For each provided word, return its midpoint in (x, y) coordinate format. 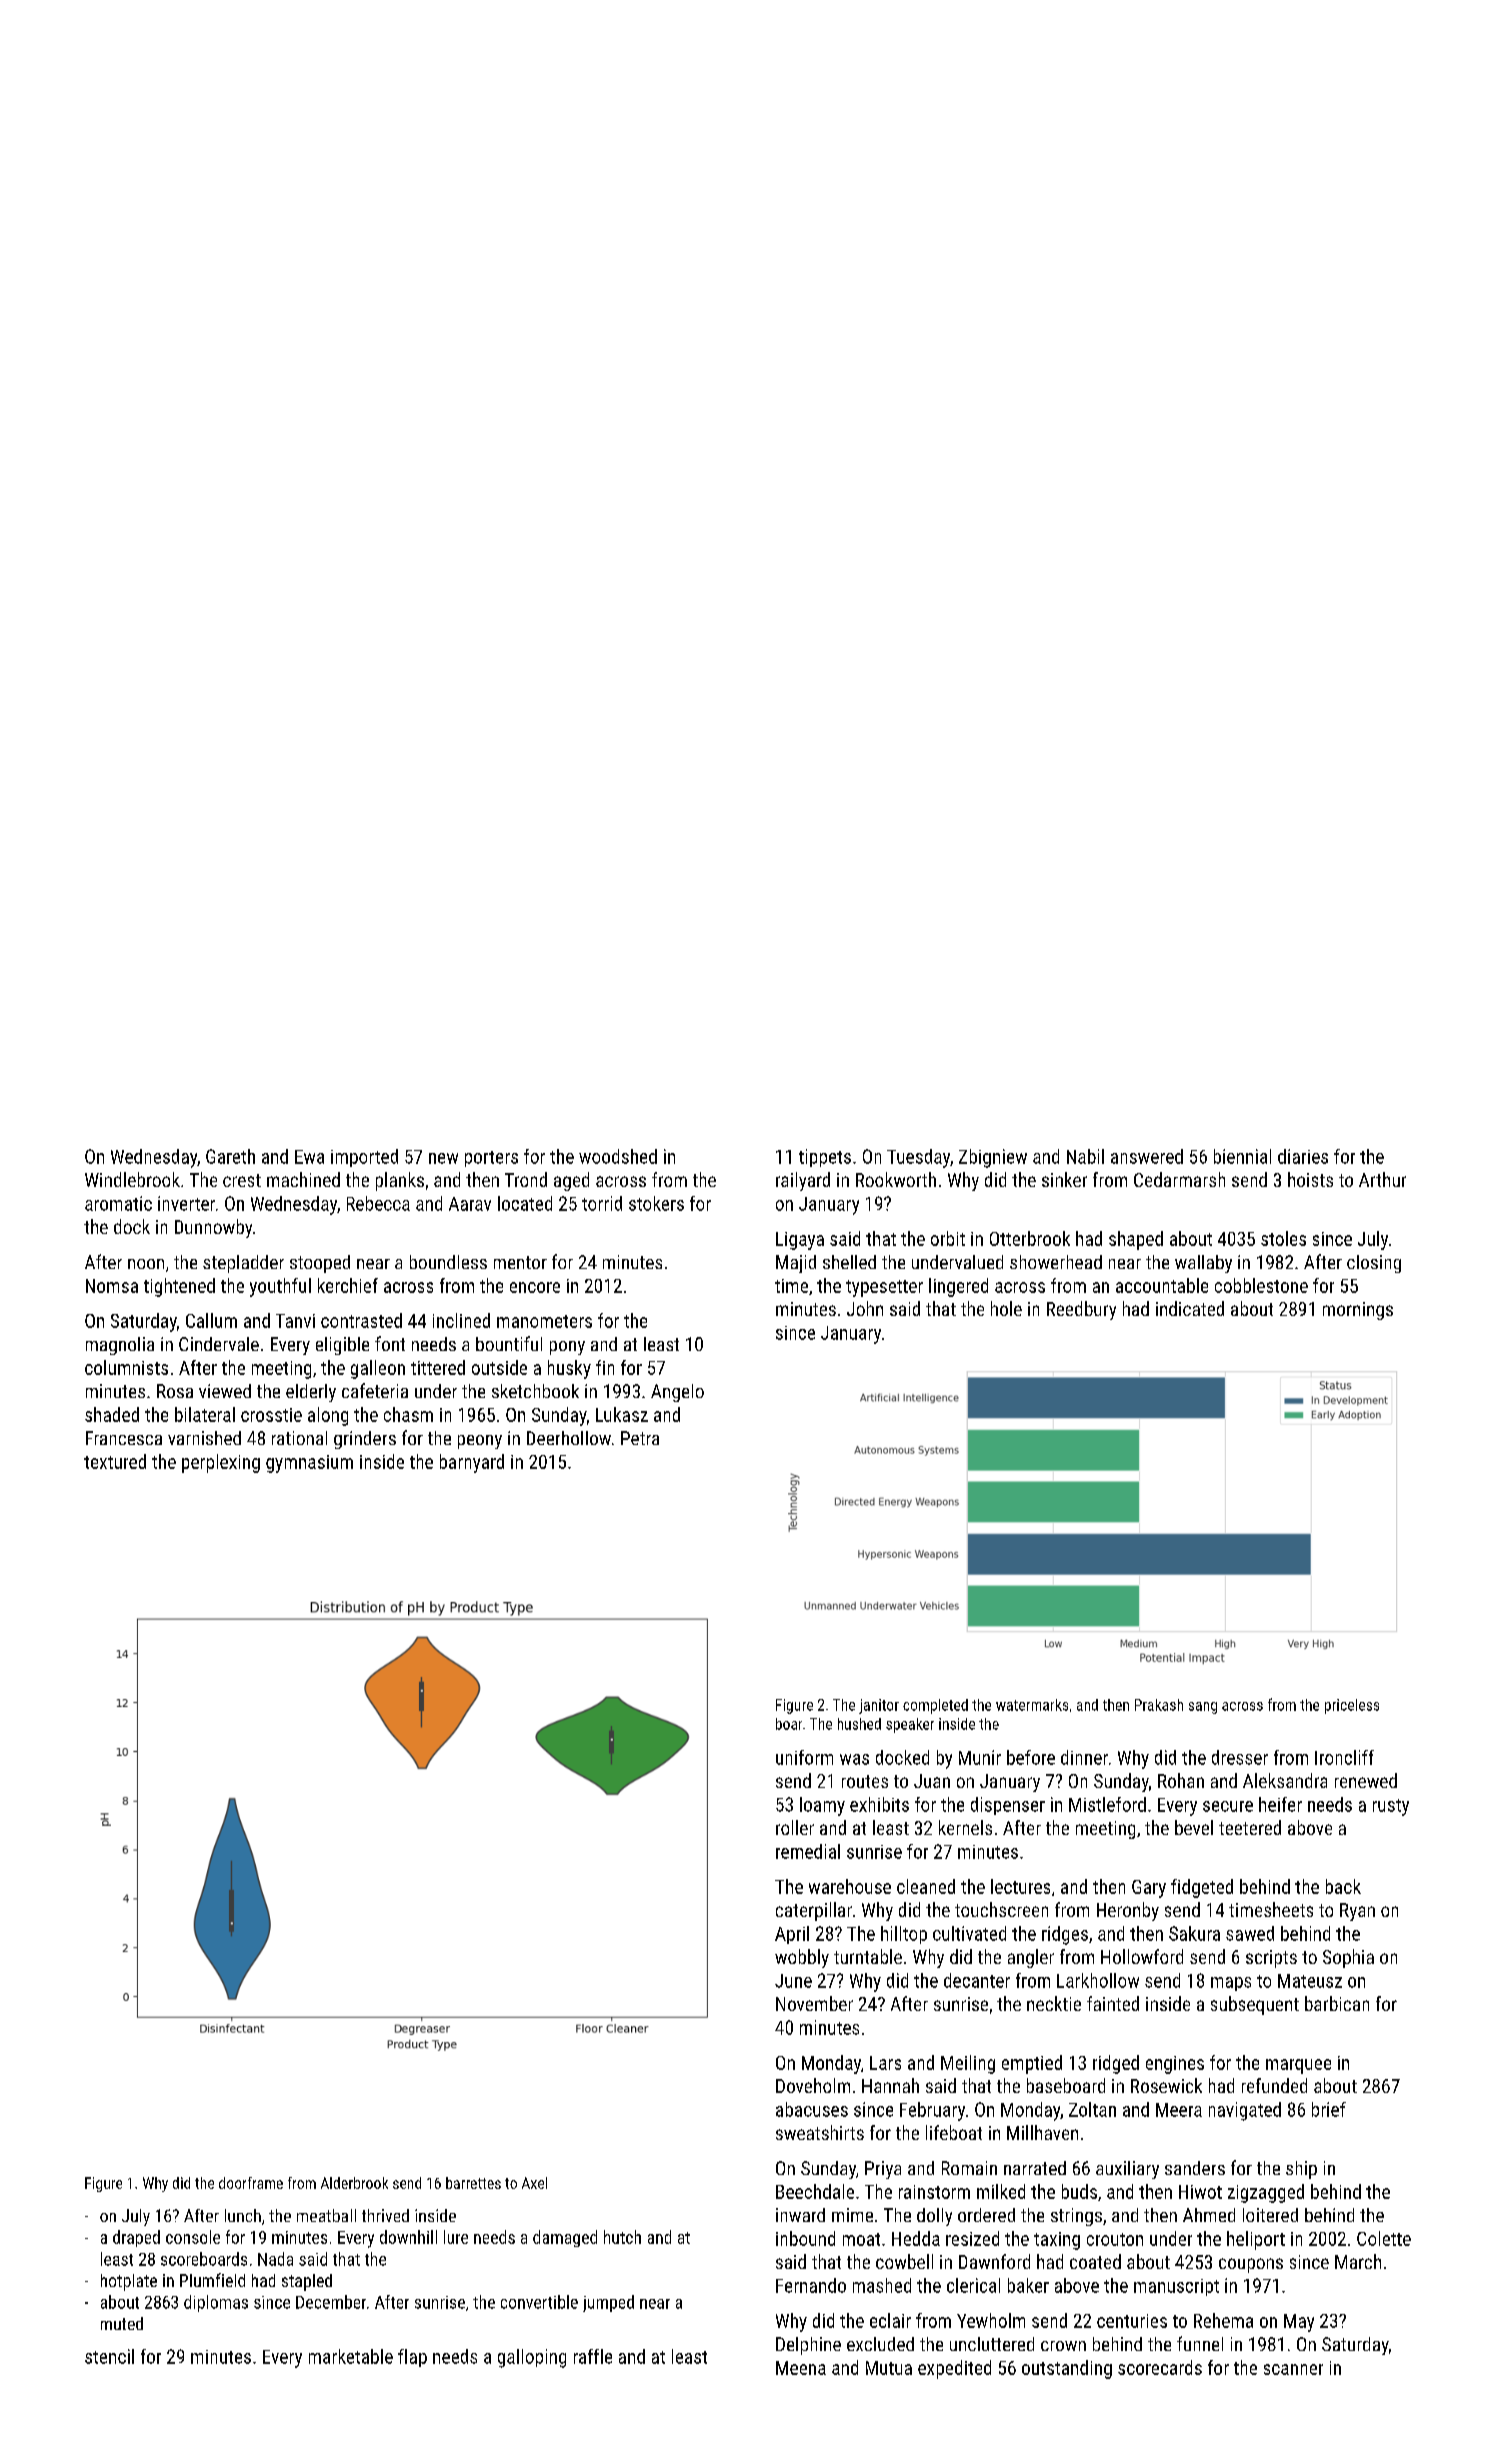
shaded (112, 1414)
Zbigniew (993, 1158)
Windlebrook (132, 1179)
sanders (1195, 2168)
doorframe (251, 2183)
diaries (1303, 1156)
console (193, 2237)
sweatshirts (820, 2132)
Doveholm (813, 2085)
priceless (1352, 1706)
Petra (640, 1438)
